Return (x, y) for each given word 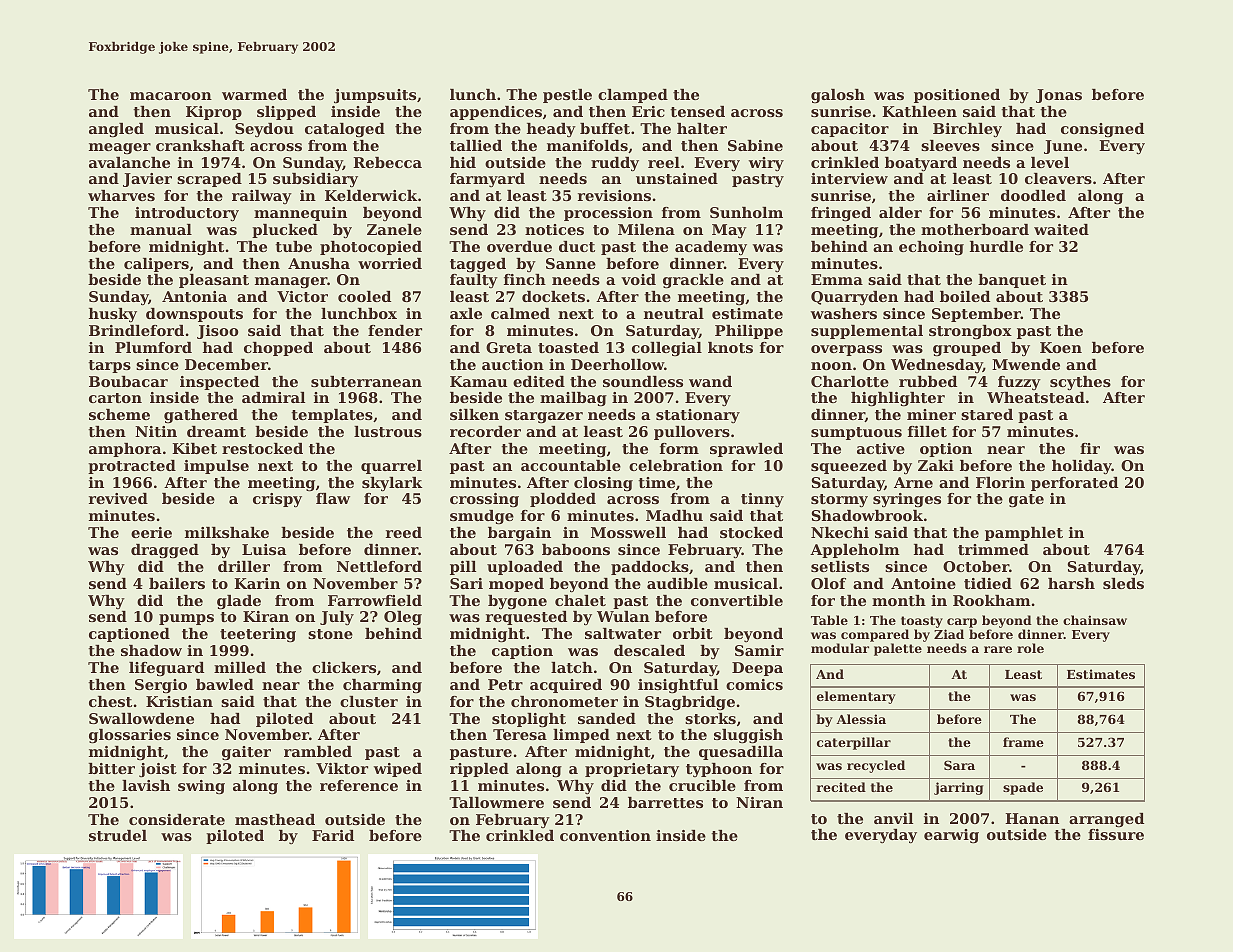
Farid (333, 835)
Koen (1061, 347)
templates (332, 416)
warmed (254, 94)
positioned (957, 96)
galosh (838, 96)
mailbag (573, 399)
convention (605, 835)
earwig (951, 836)
